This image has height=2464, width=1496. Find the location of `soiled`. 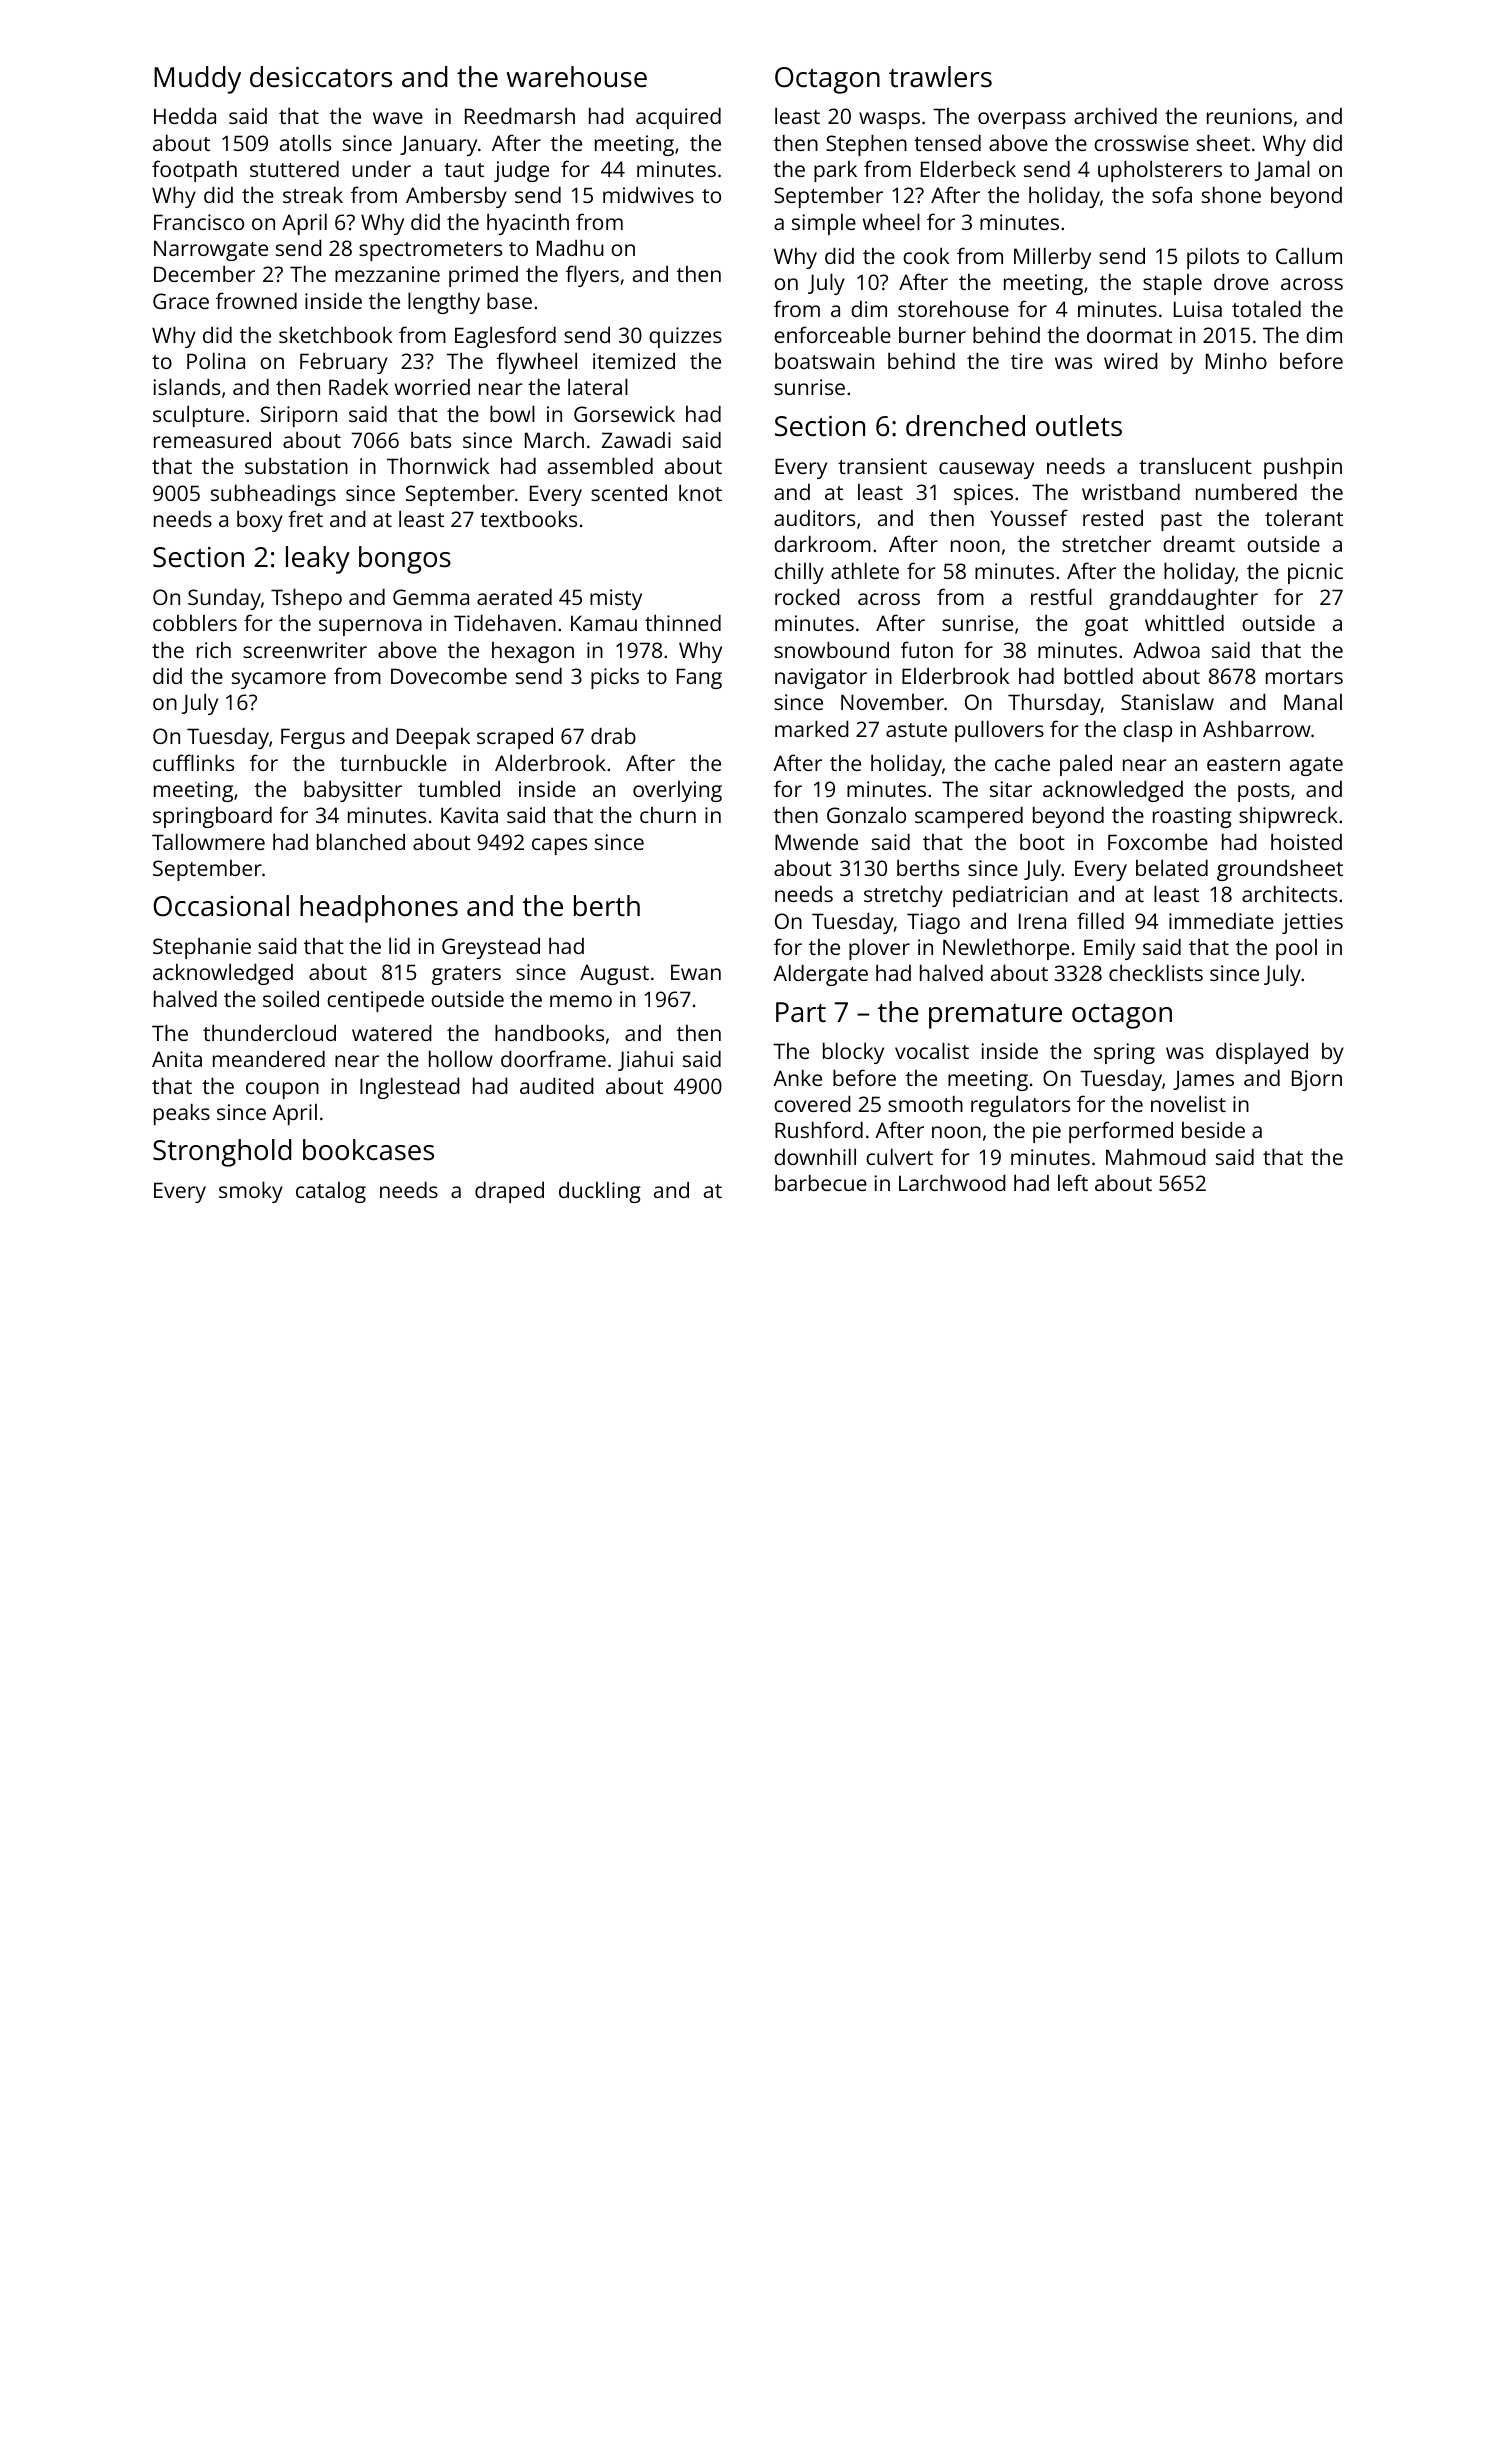

soiled is located at coordinates (291, 998).
